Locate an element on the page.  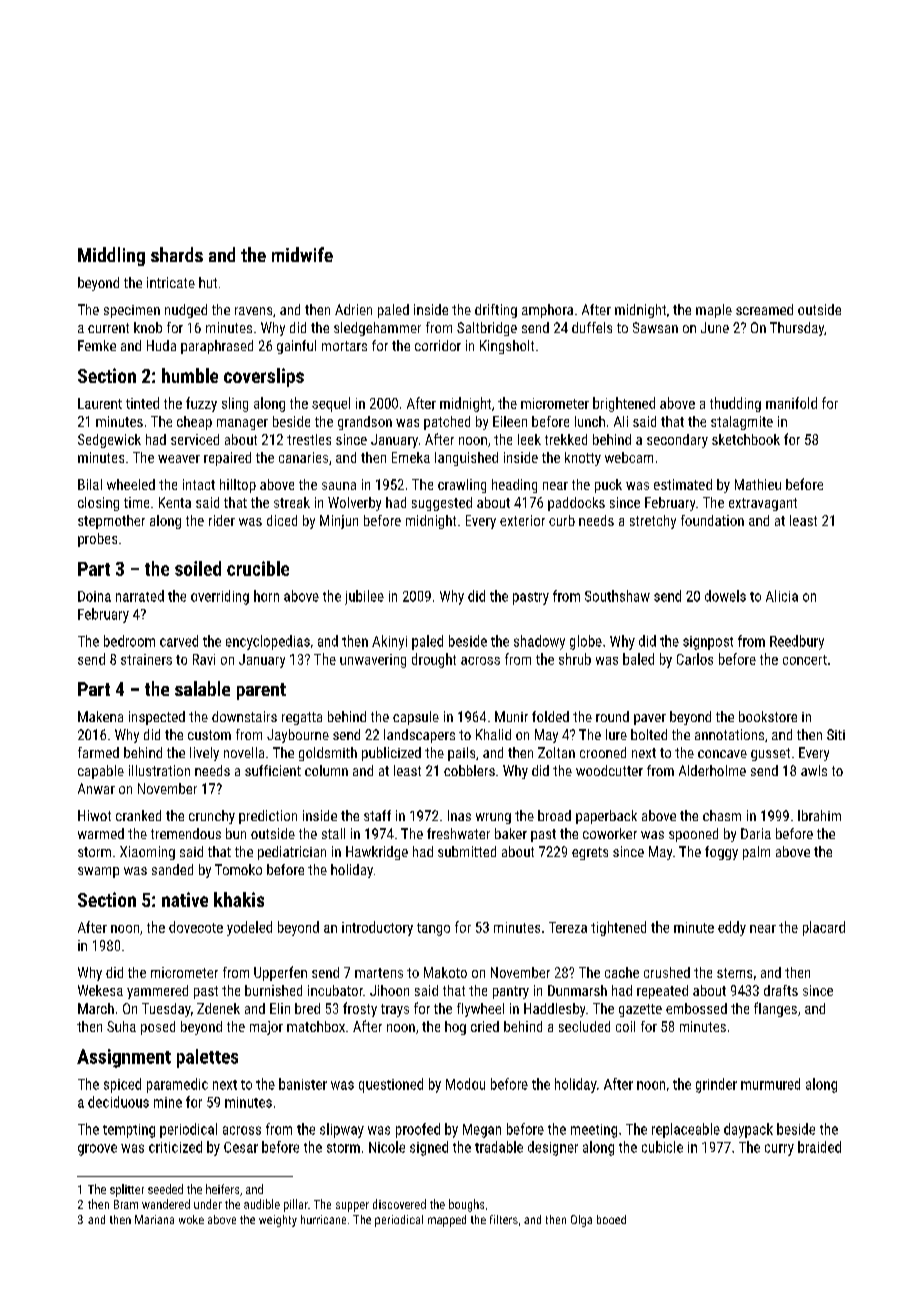
audible is located at coordinates (262, 1204).
